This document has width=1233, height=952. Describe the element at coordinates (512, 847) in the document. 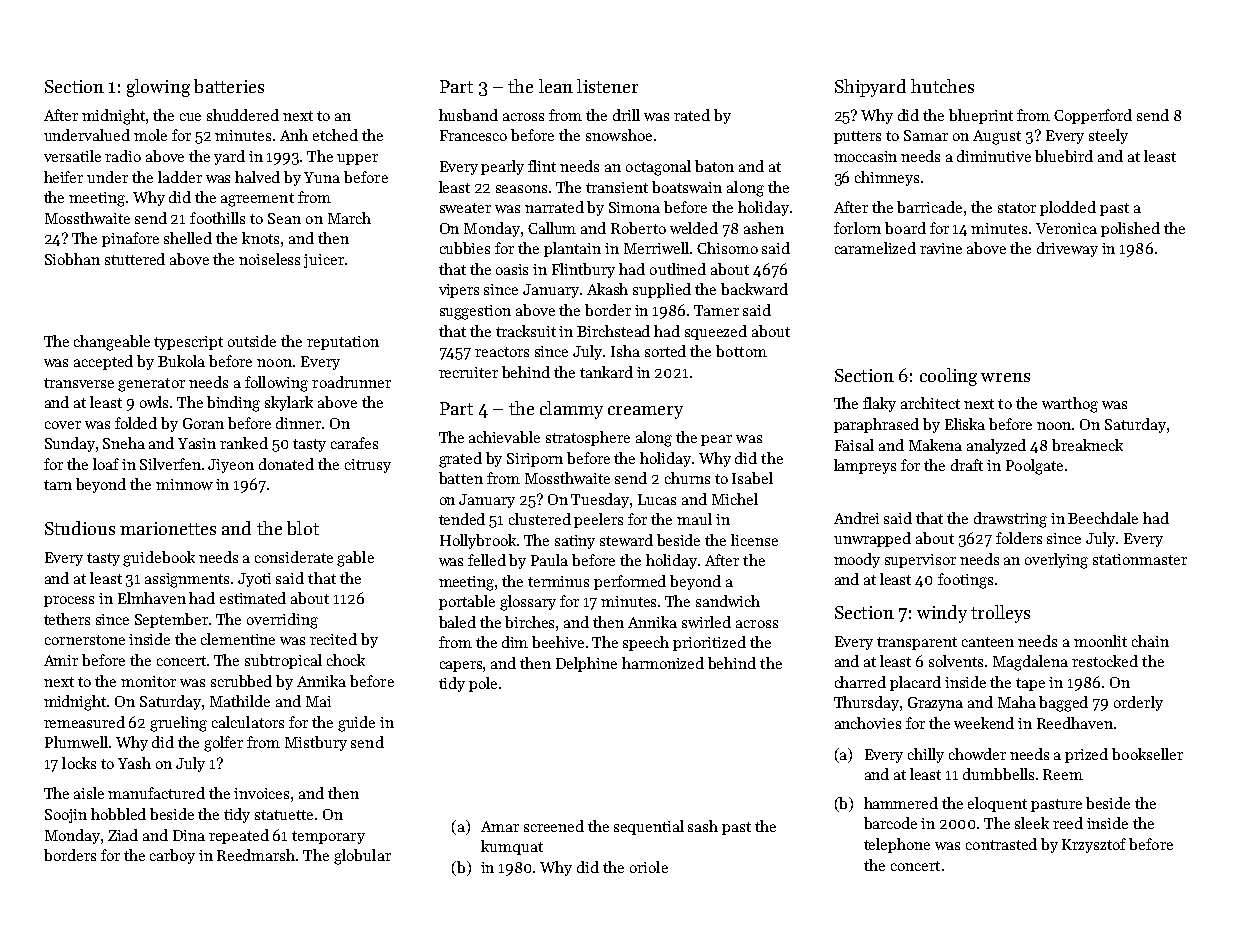

I see `kumquat` at that location.
